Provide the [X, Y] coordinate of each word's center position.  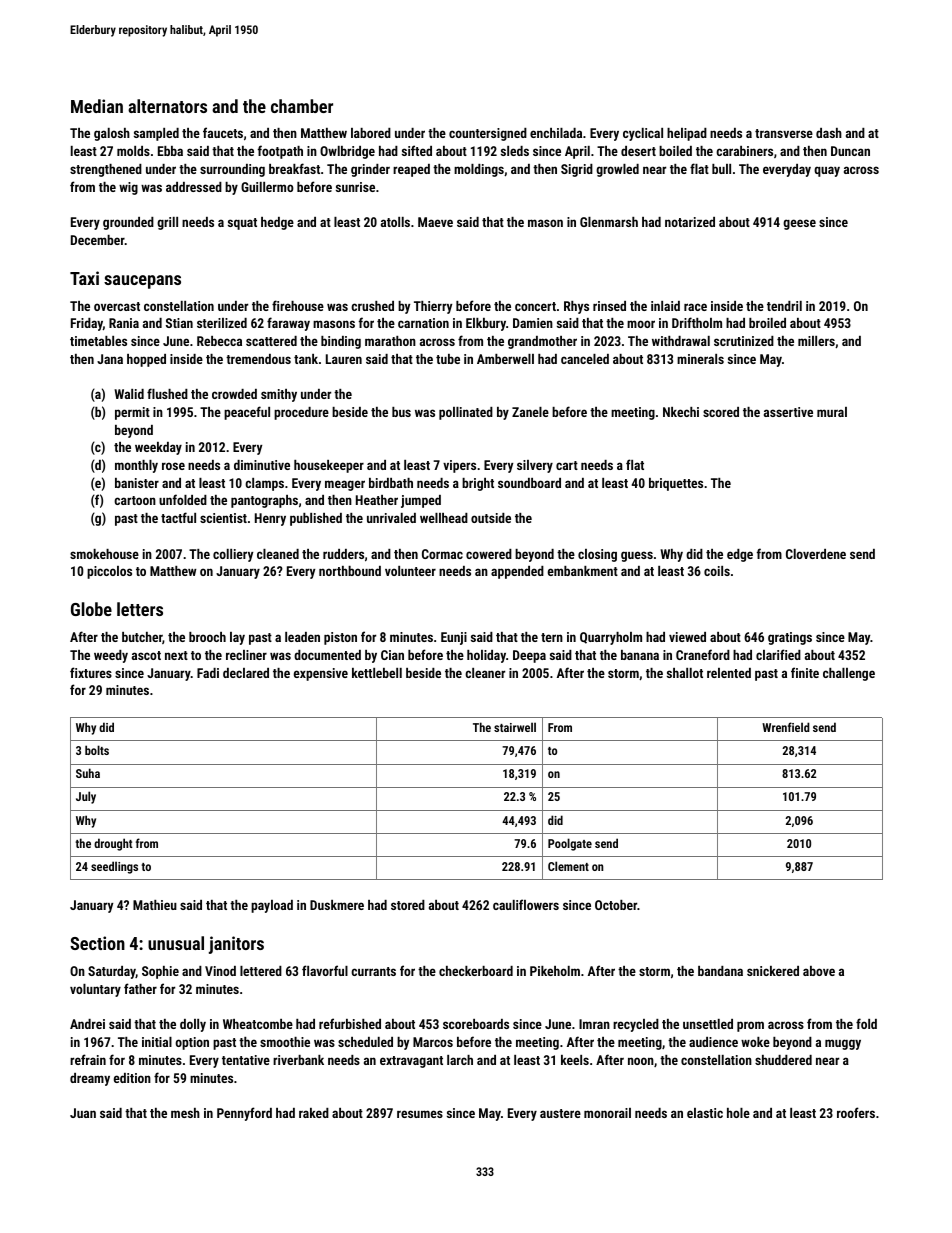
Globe [91, 609]
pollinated [466, 413]
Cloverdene [816, 554]
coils [717, 571]
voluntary [95, 990]
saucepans [142, 282]
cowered [489, 554]
